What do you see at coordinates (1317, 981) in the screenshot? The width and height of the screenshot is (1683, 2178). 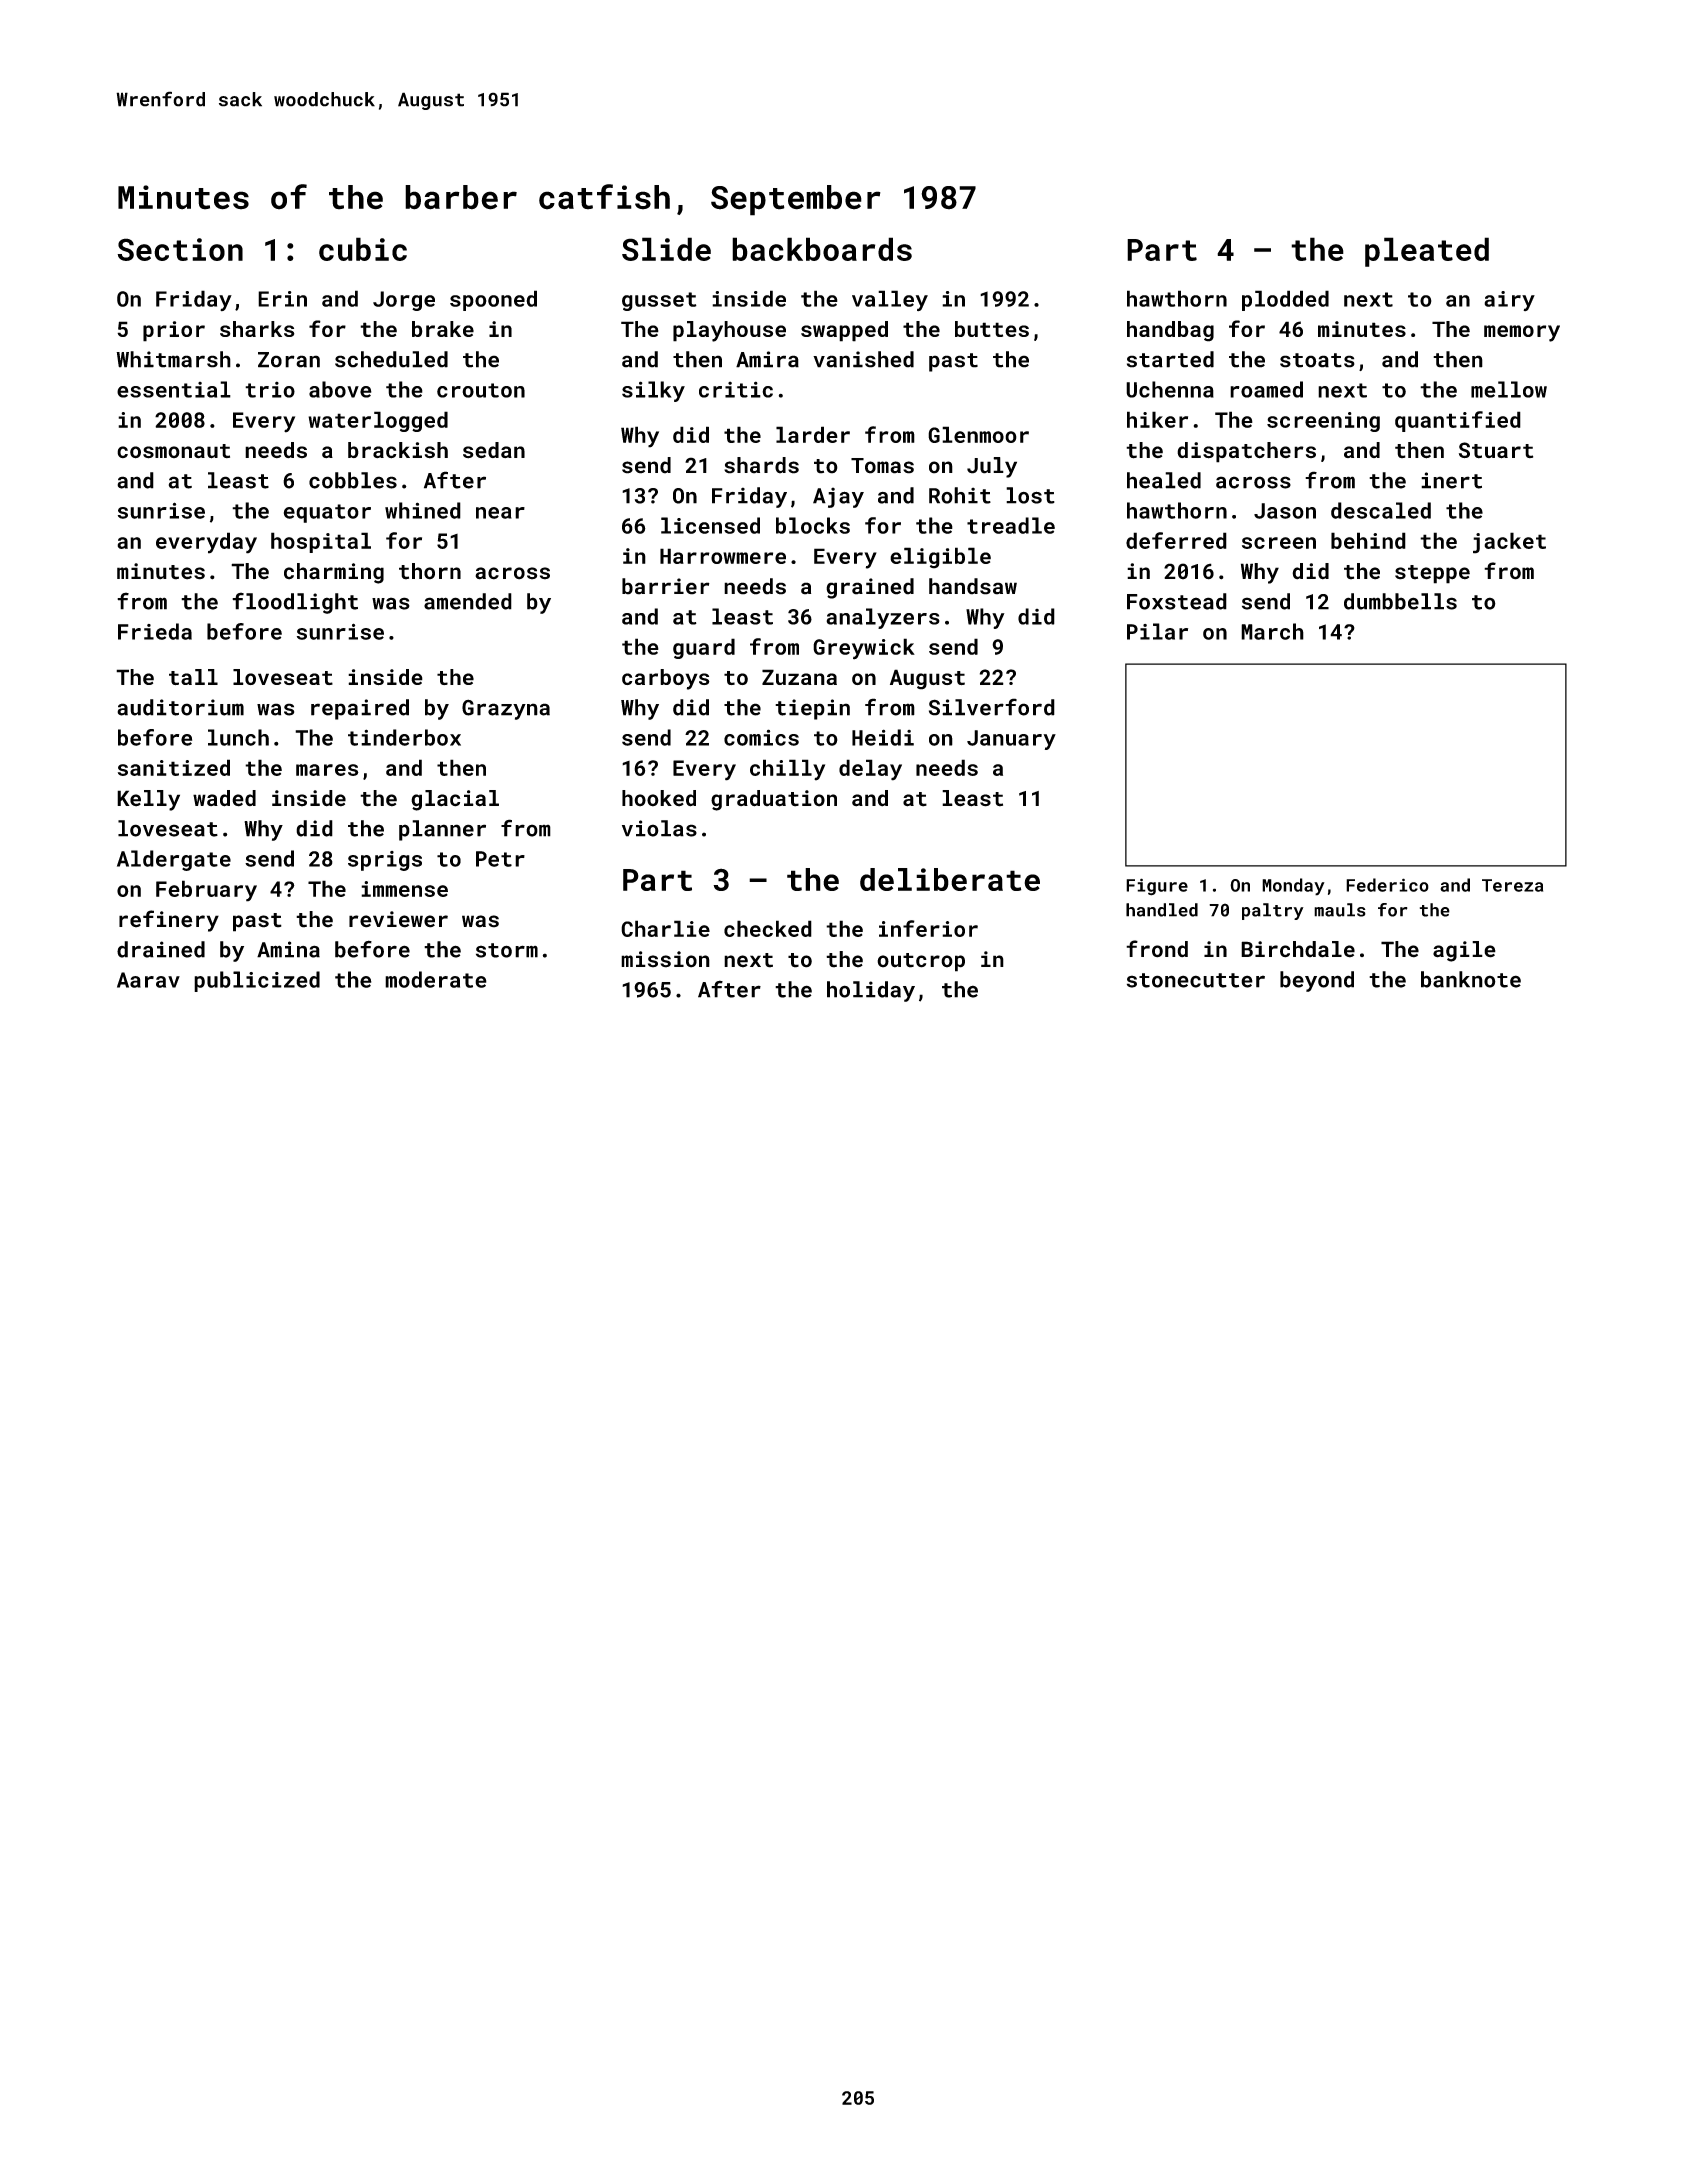 I see `beyond` at bounding box center [1317, 981].
